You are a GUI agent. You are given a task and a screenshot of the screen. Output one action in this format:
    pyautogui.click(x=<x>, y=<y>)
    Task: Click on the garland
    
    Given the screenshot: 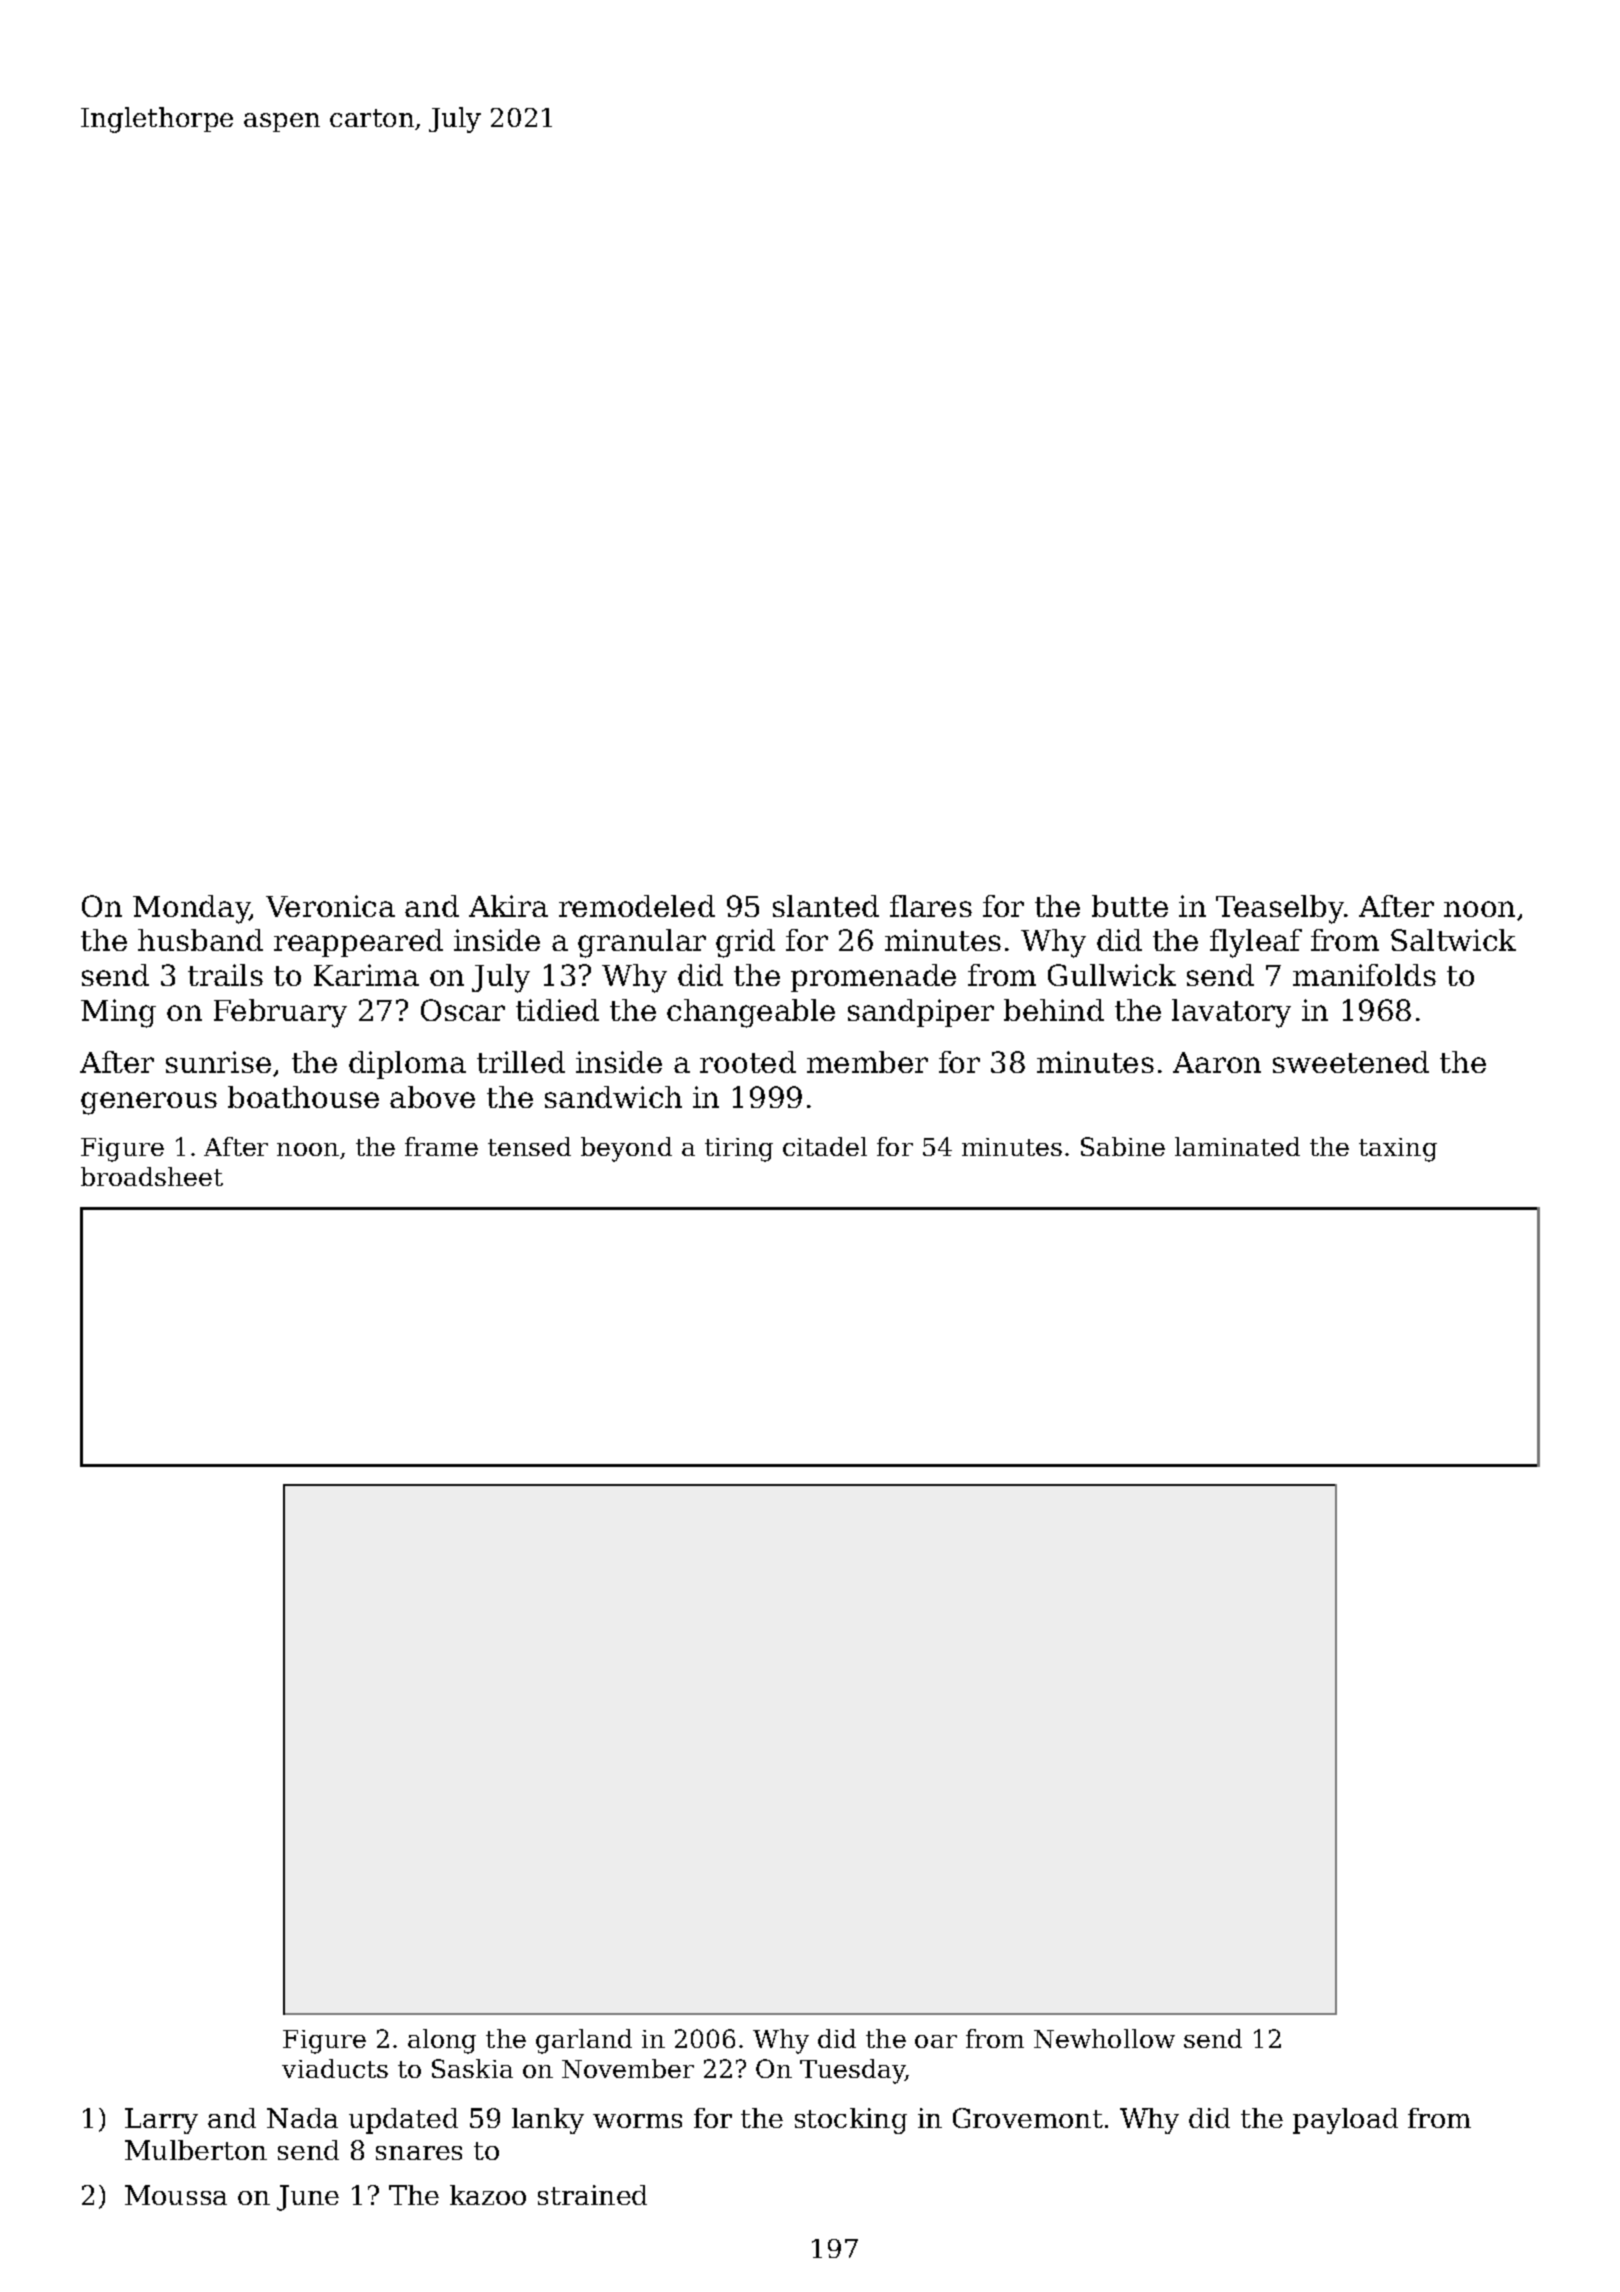 What is the action you would take?
    pyautogui.click(x=584, y=2041)
